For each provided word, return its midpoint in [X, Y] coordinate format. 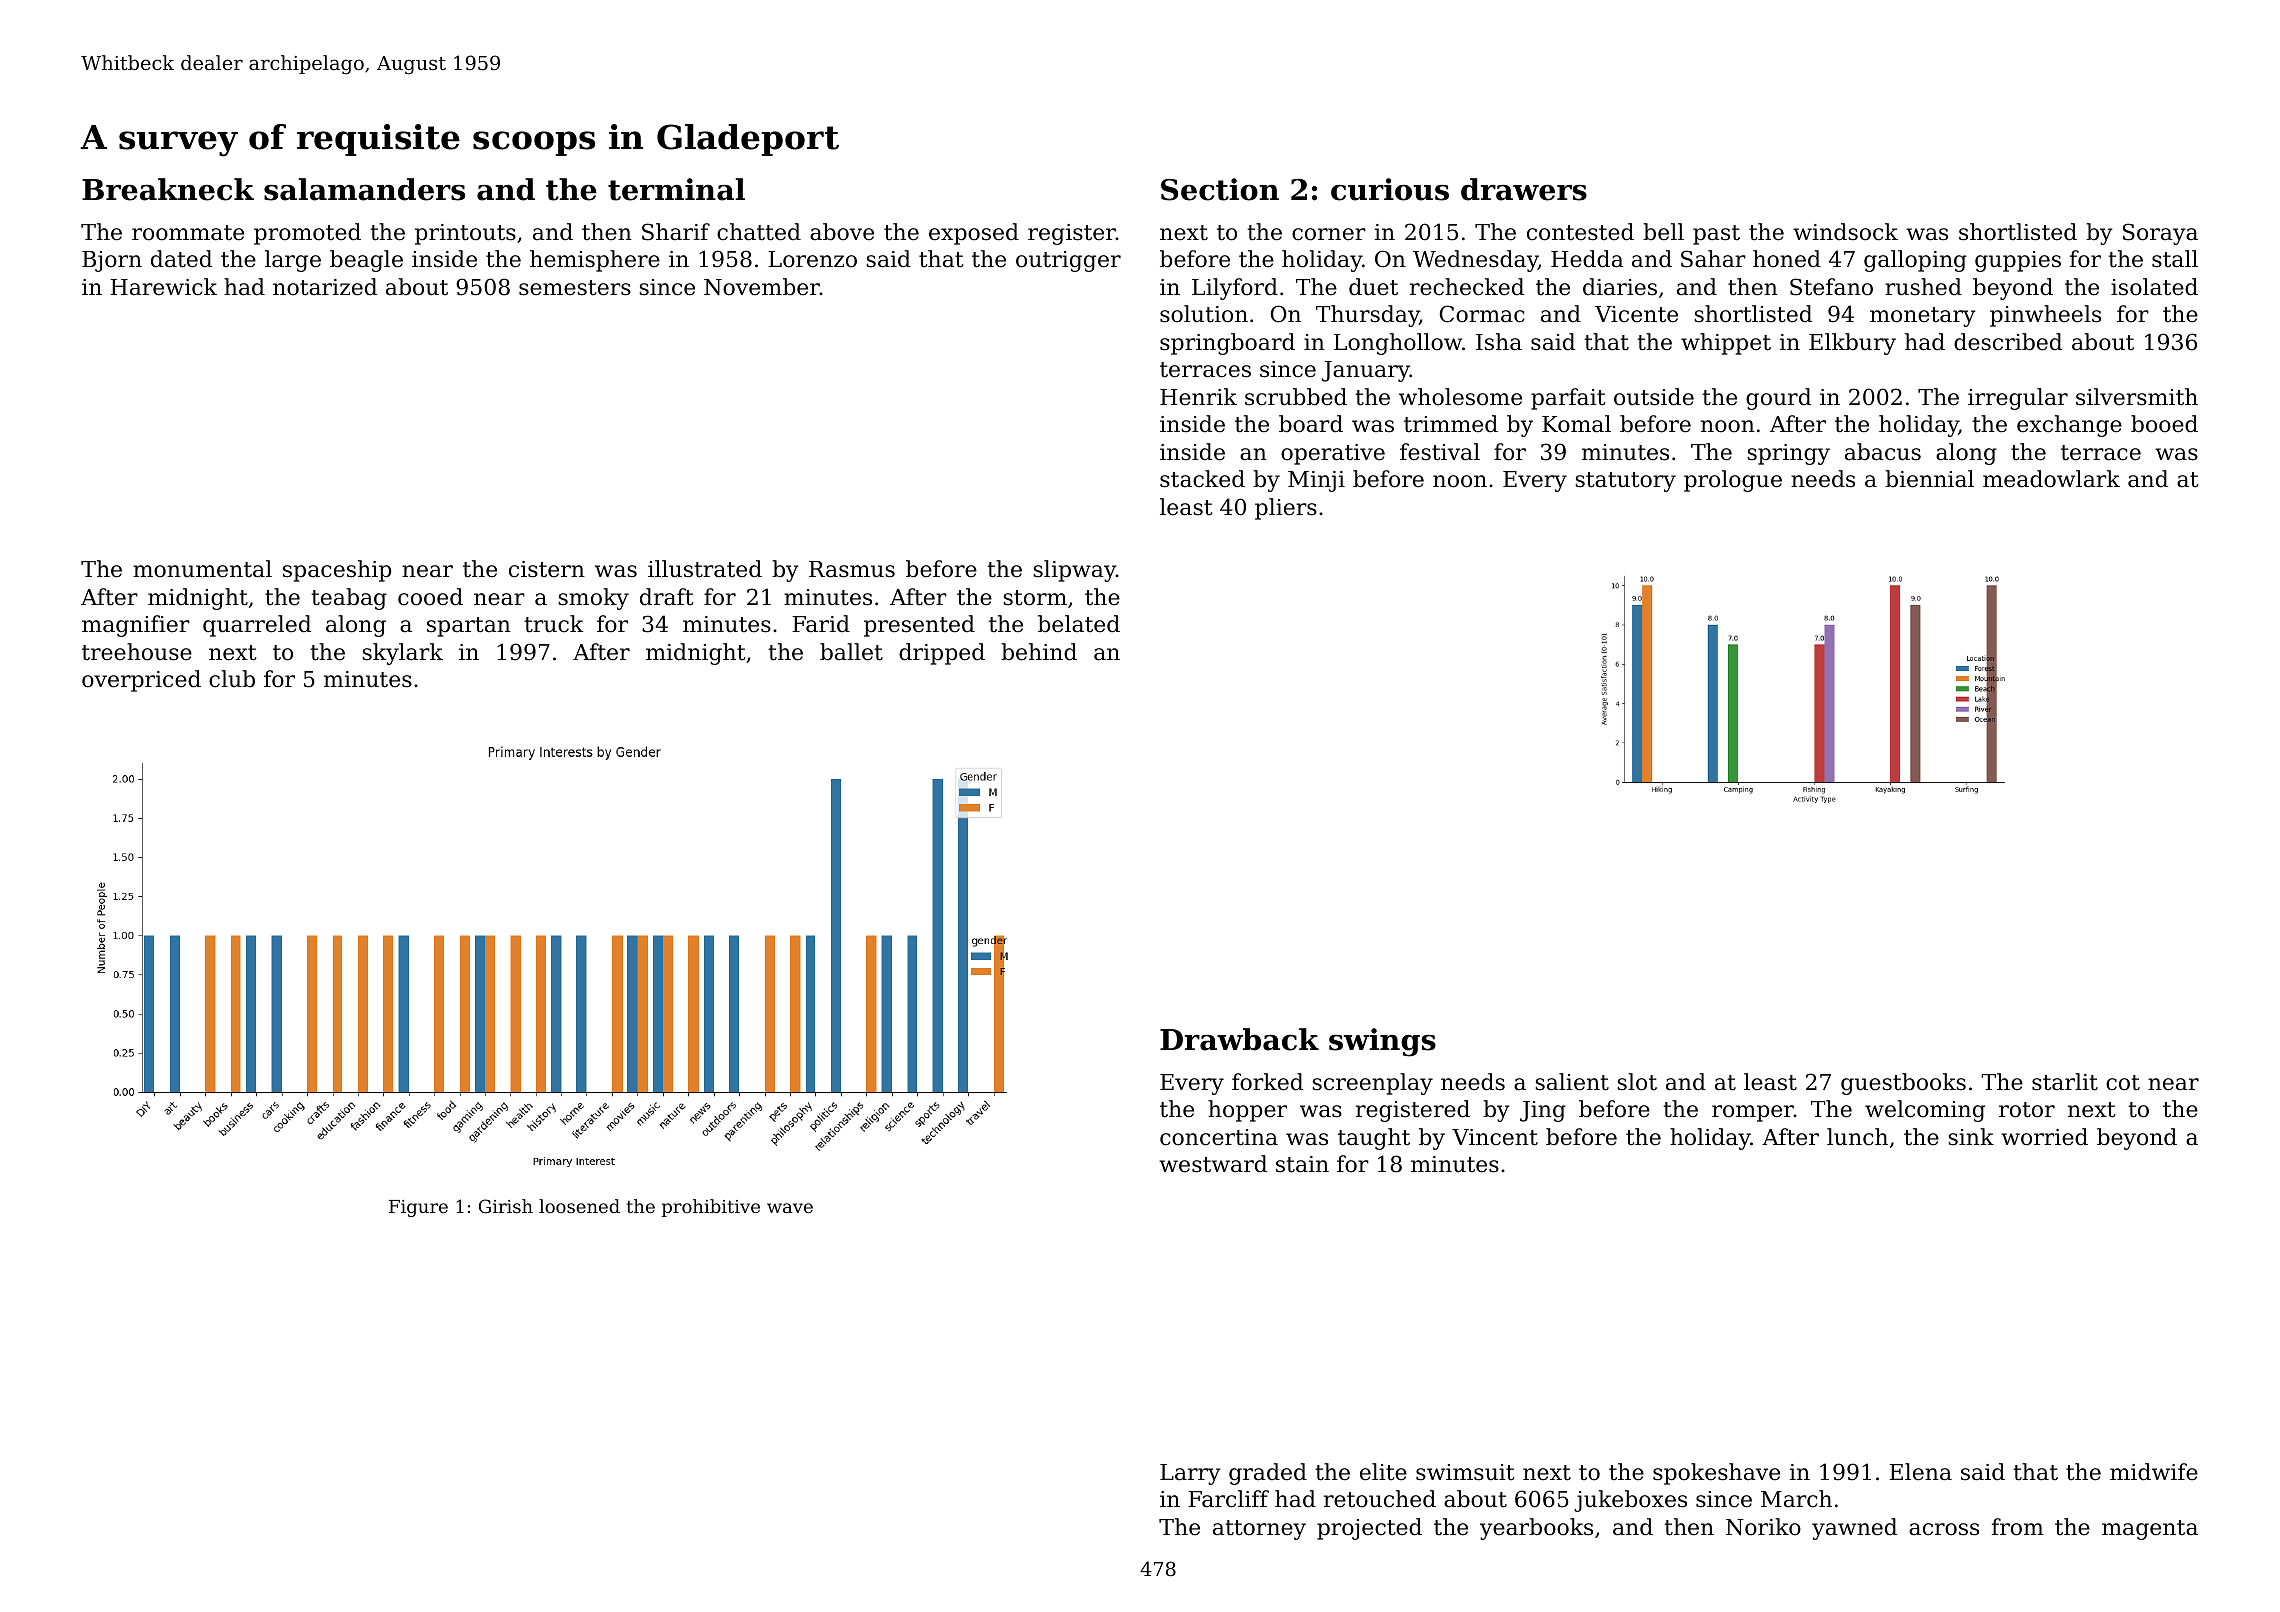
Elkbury [1852, 344]
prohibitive [711, 1208]
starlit [2065, 1082]
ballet [851, 652]
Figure [418, 1208]
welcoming [1925, 1111]
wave [790, 1208]
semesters [575, 288]
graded [1268, 1474]
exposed [974, 234]
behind [1039, 652]
